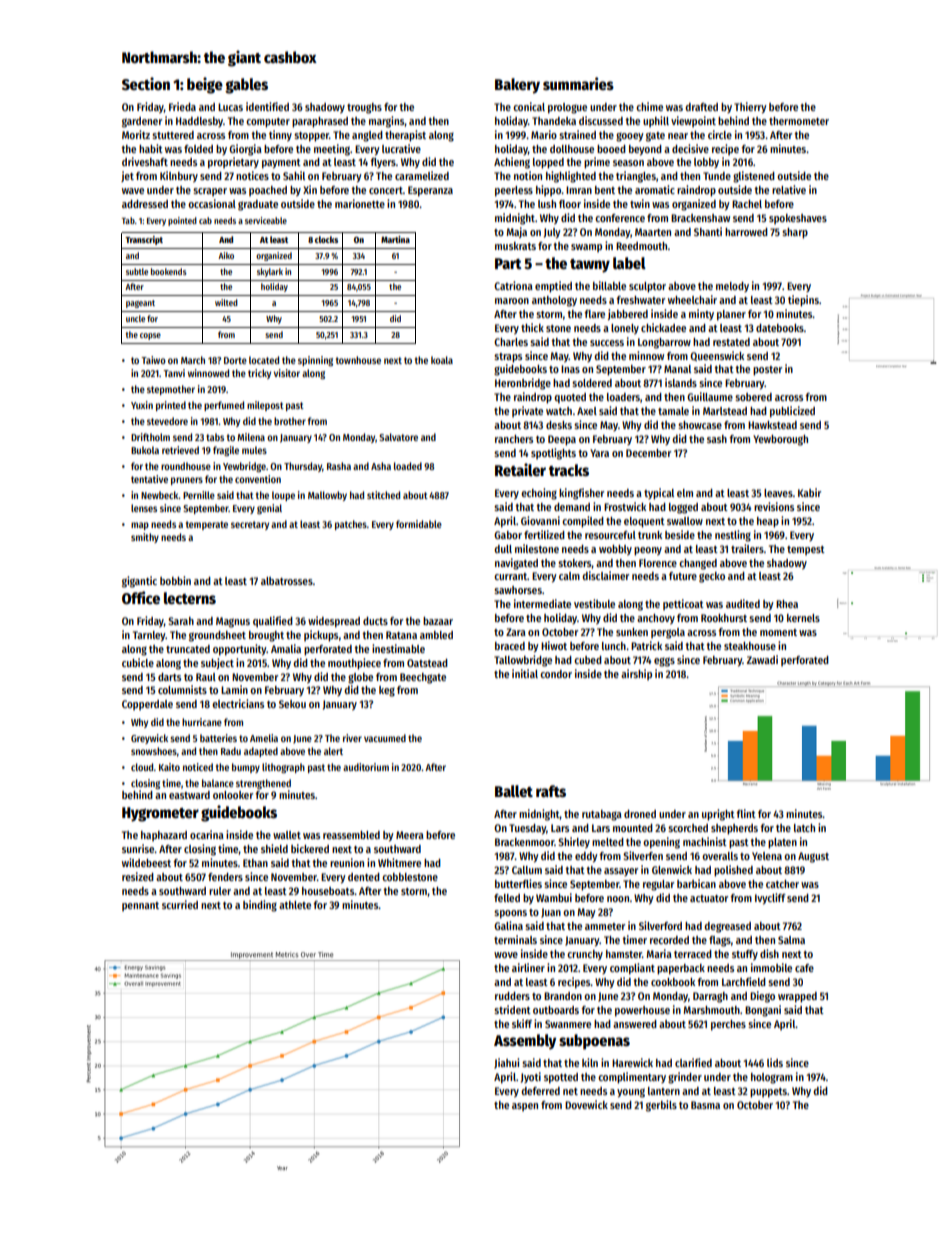 Image resolution: width=952 pixels, height=1233 pixels. Describe the element at coordinates (508, 925) in the image. I see `Galina` at that location.
